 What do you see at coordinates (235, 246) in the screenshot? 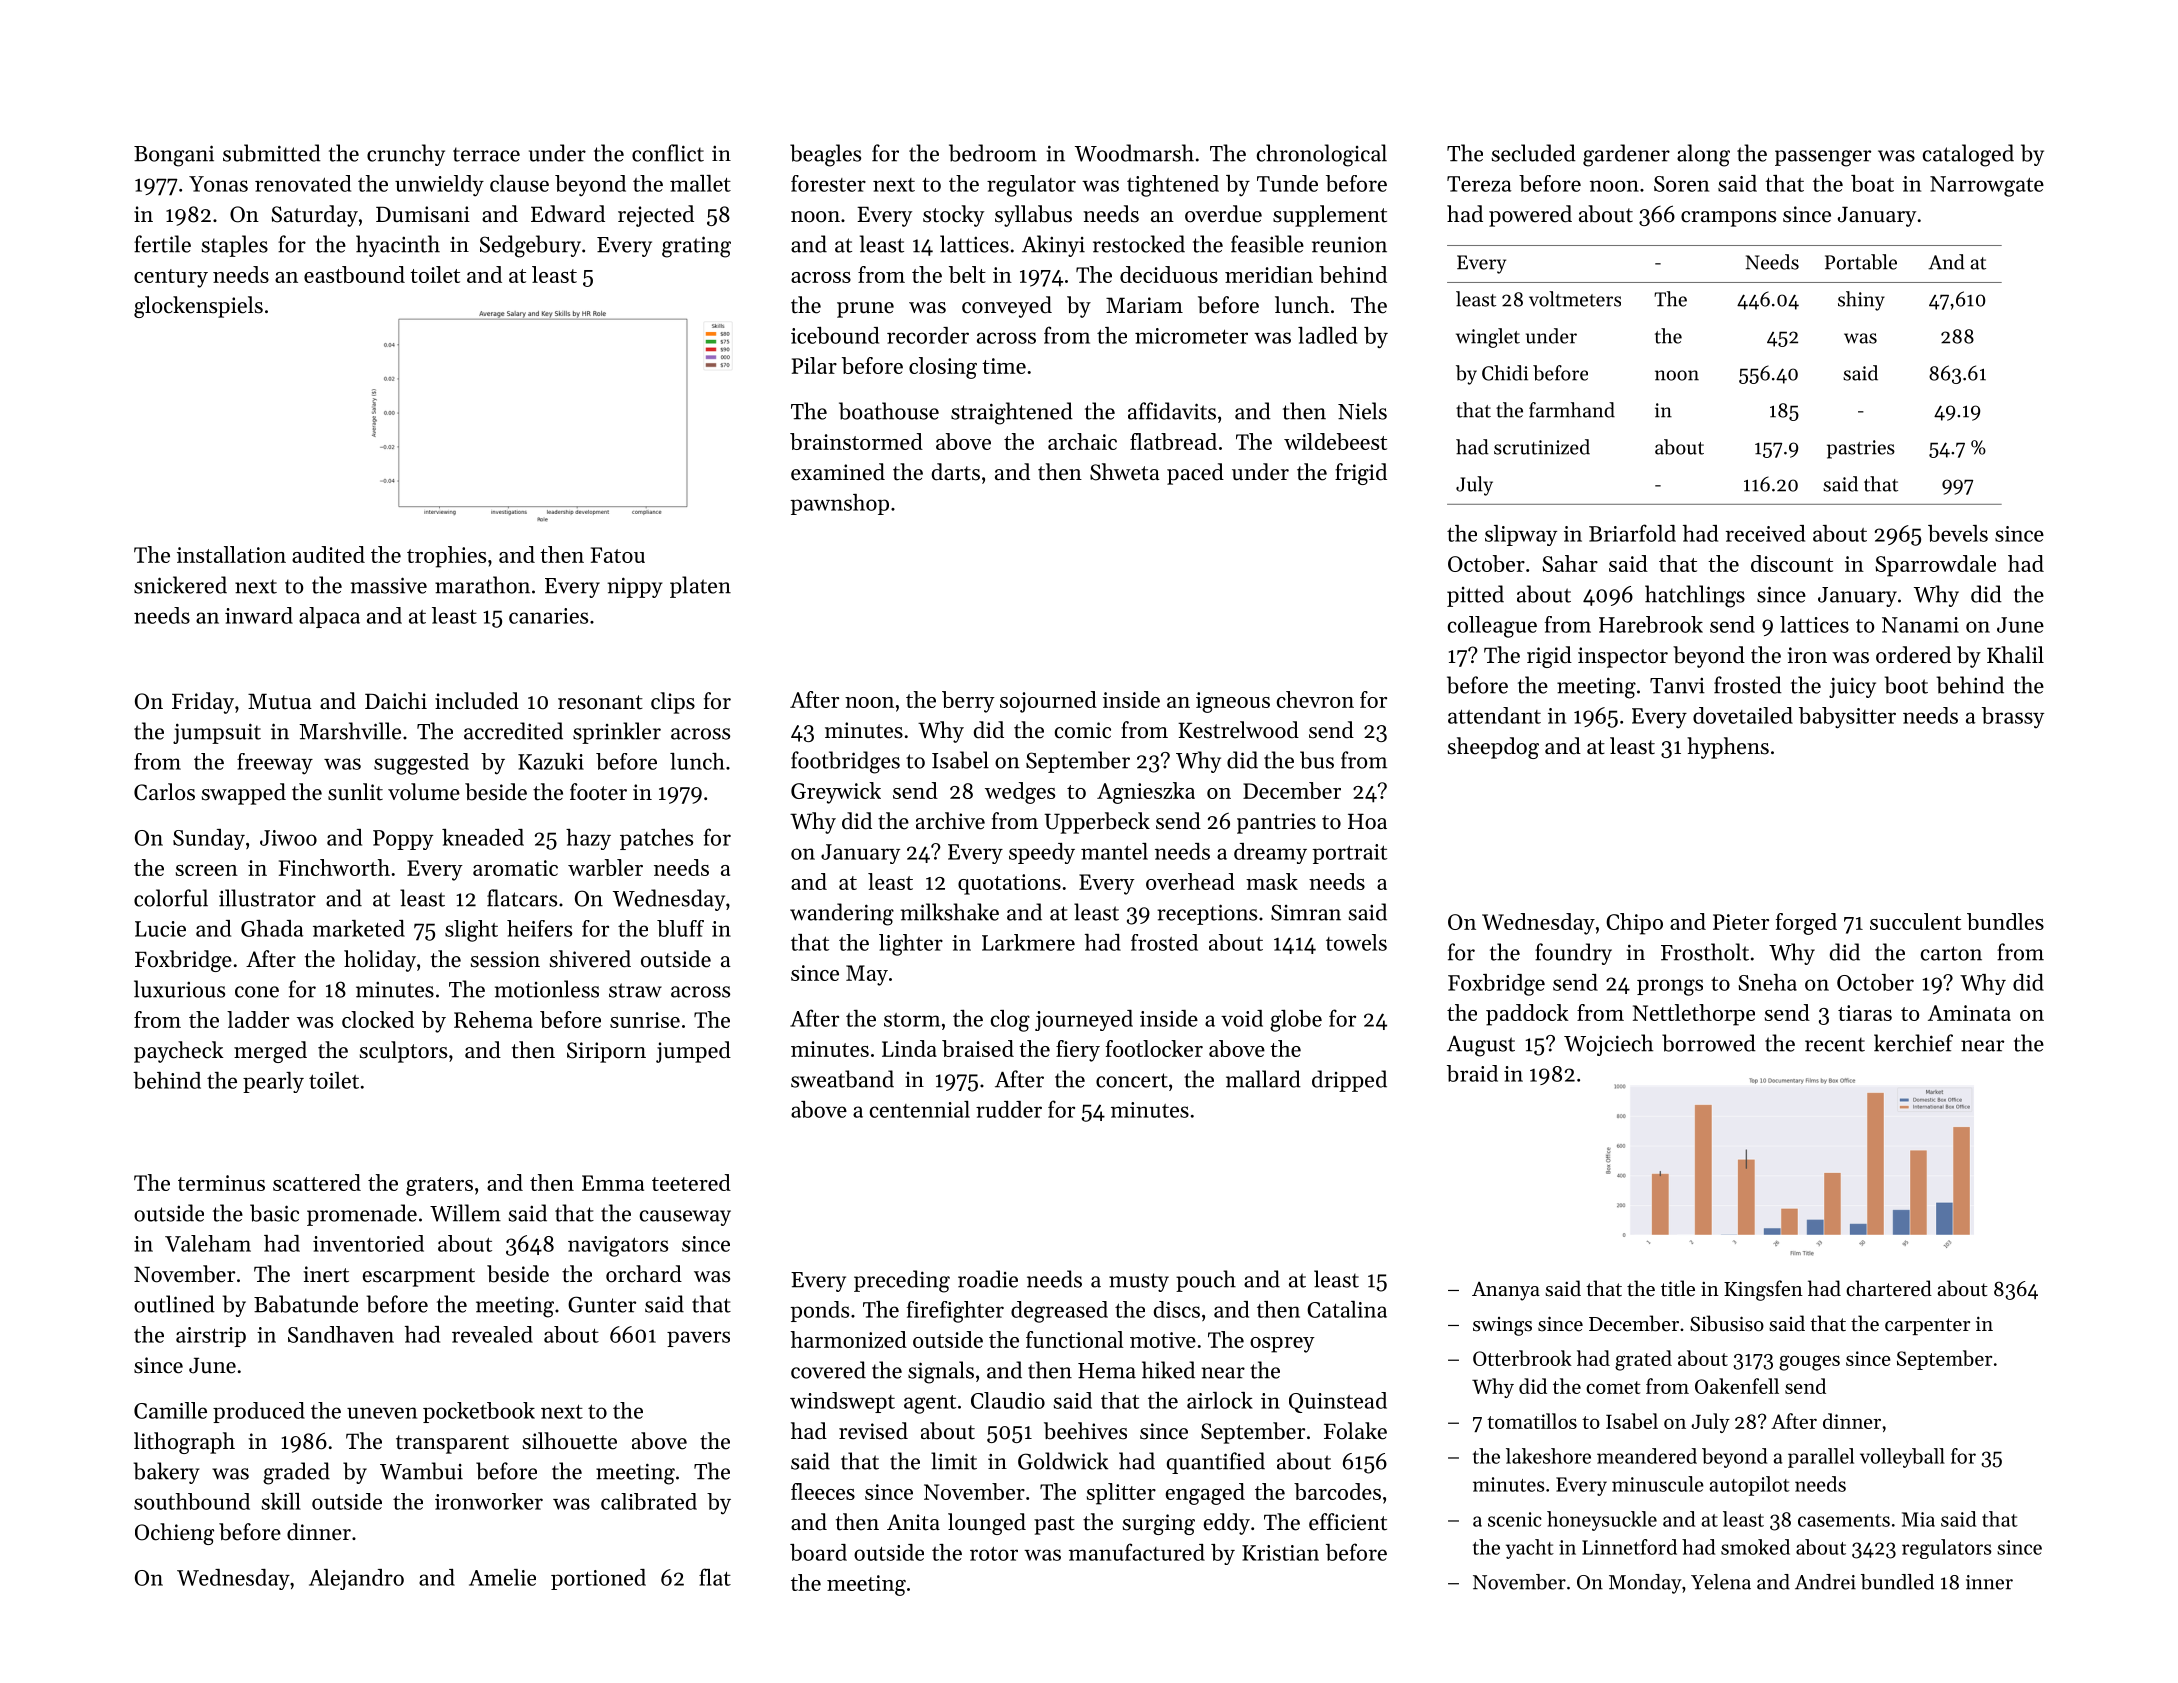
I see `staples` at bounding box center [235, 246].
